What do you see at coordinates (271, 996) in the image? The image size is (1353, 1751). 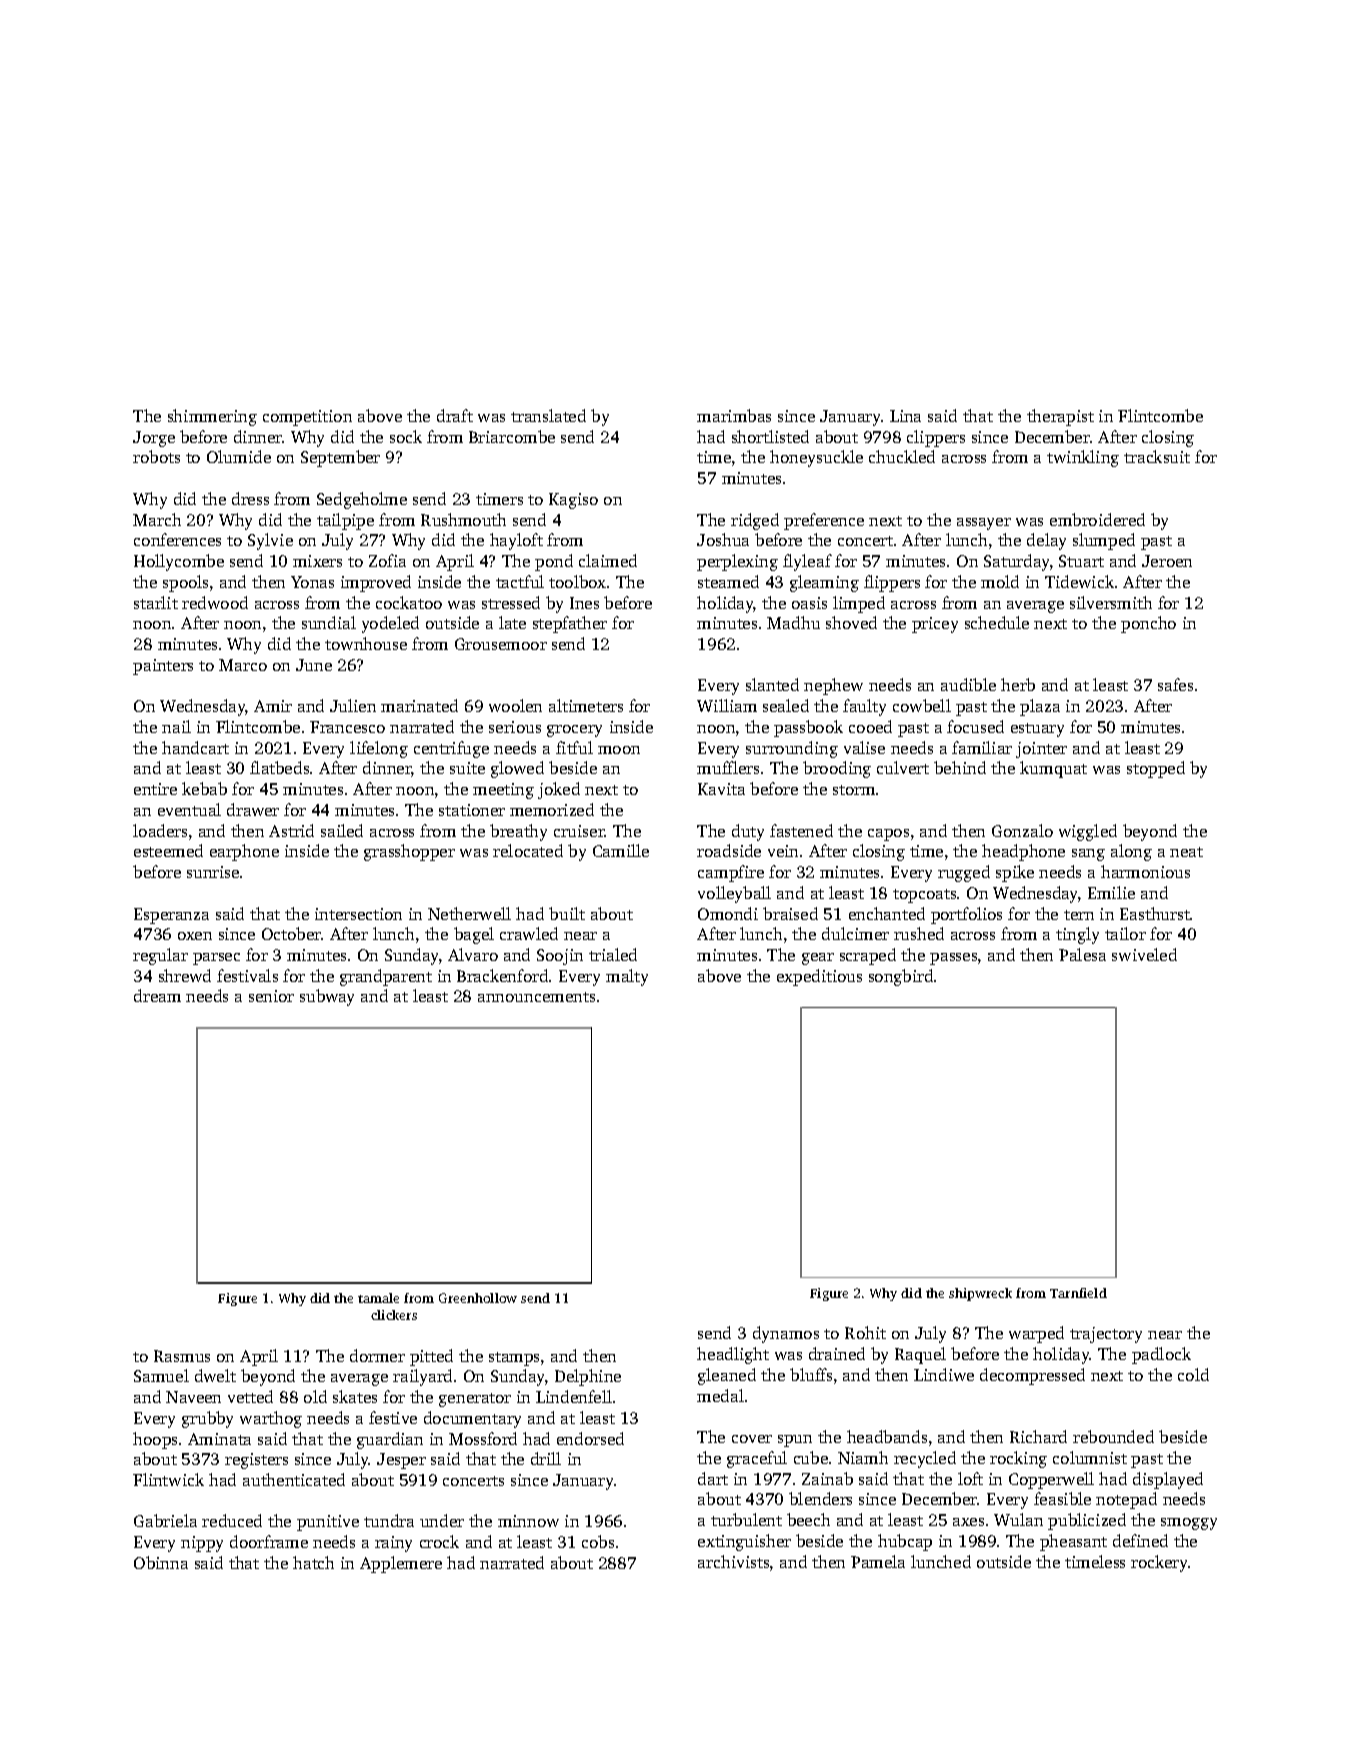 I see `senior` at bounding box center [271, 996].
